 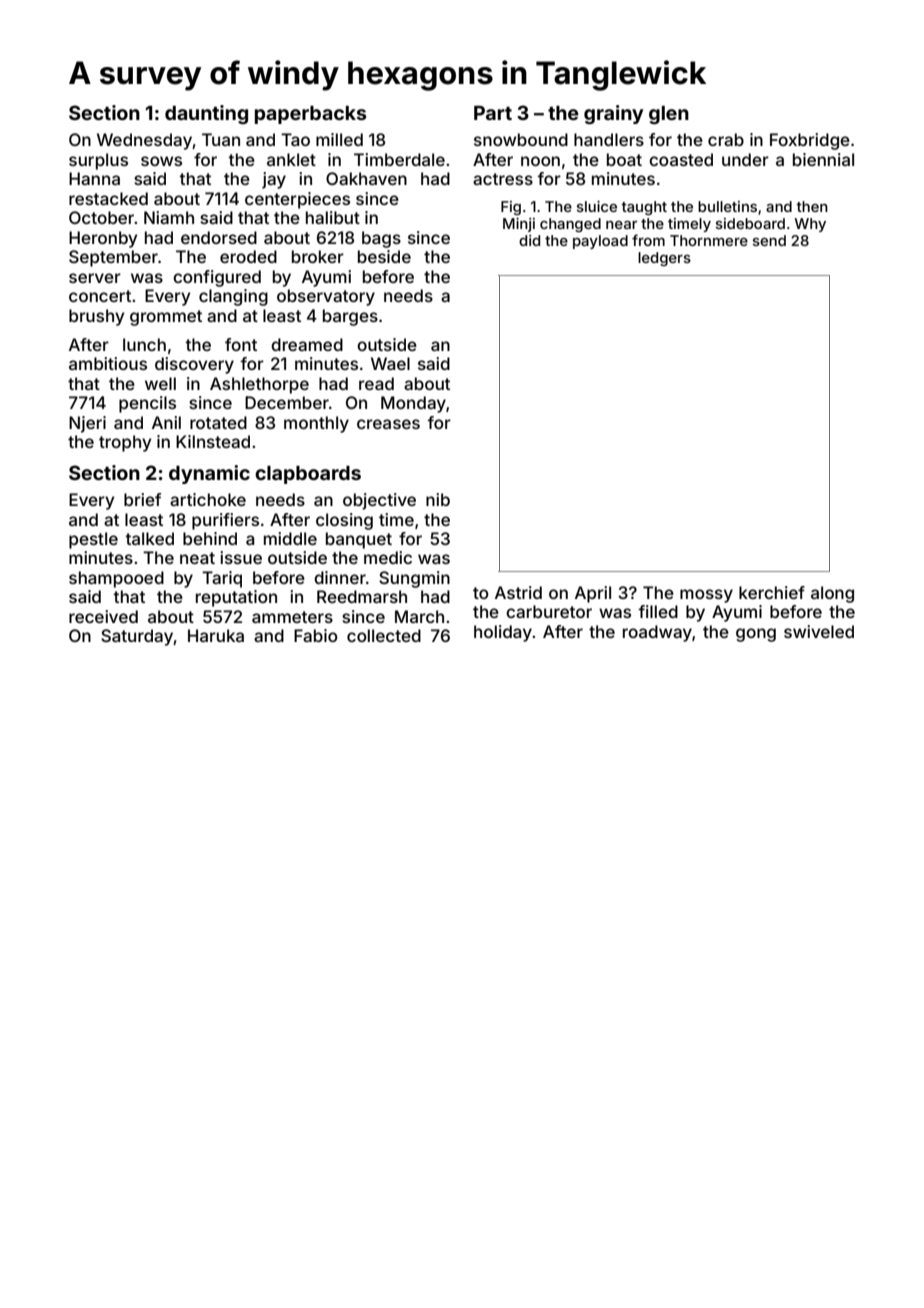 What do you see at coordinates (161, 161) in the document?
I see `sows` at bounding box center [161, 161].
